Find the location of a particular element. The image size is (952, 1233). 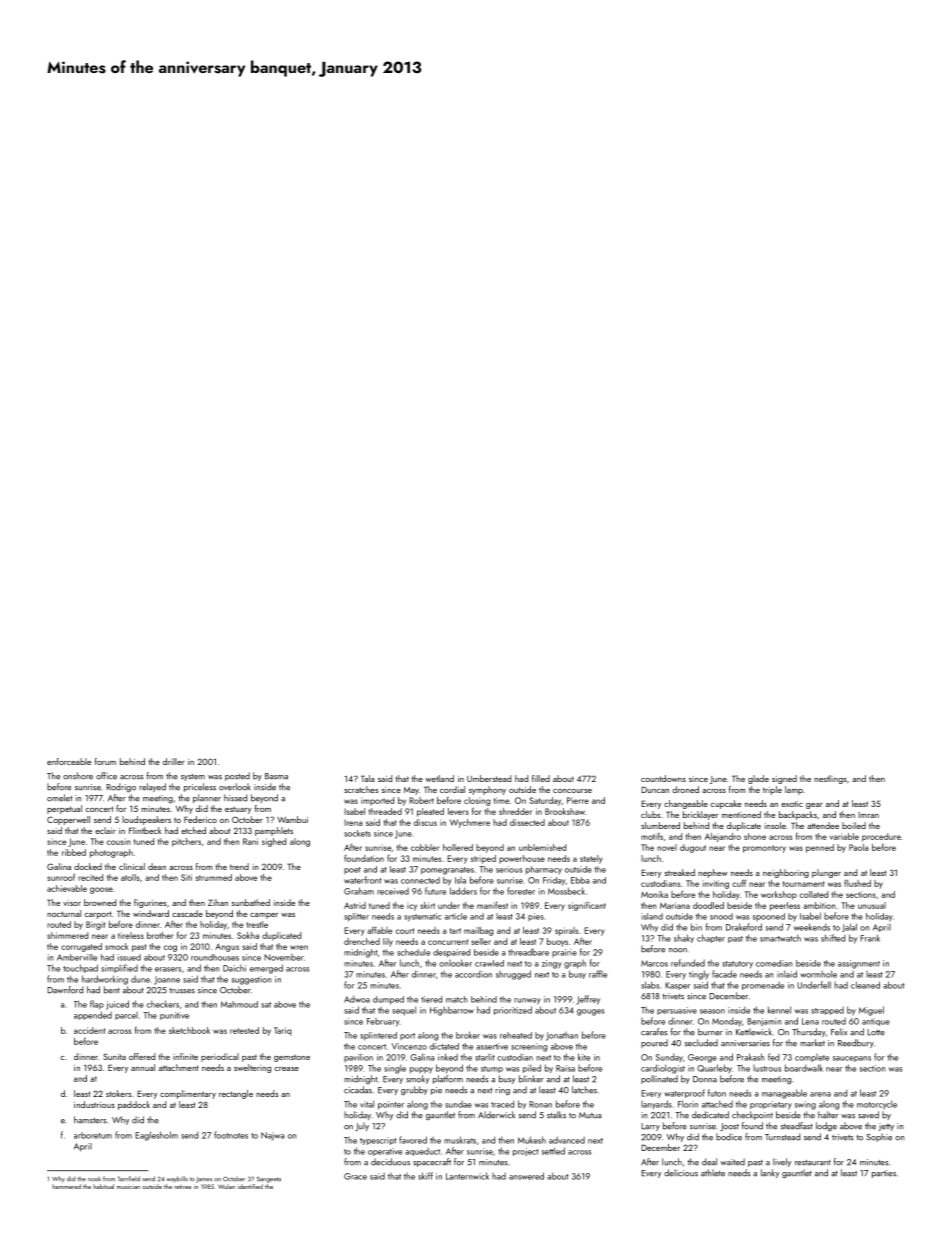

infinite is located at coordinates (185, 1056).
